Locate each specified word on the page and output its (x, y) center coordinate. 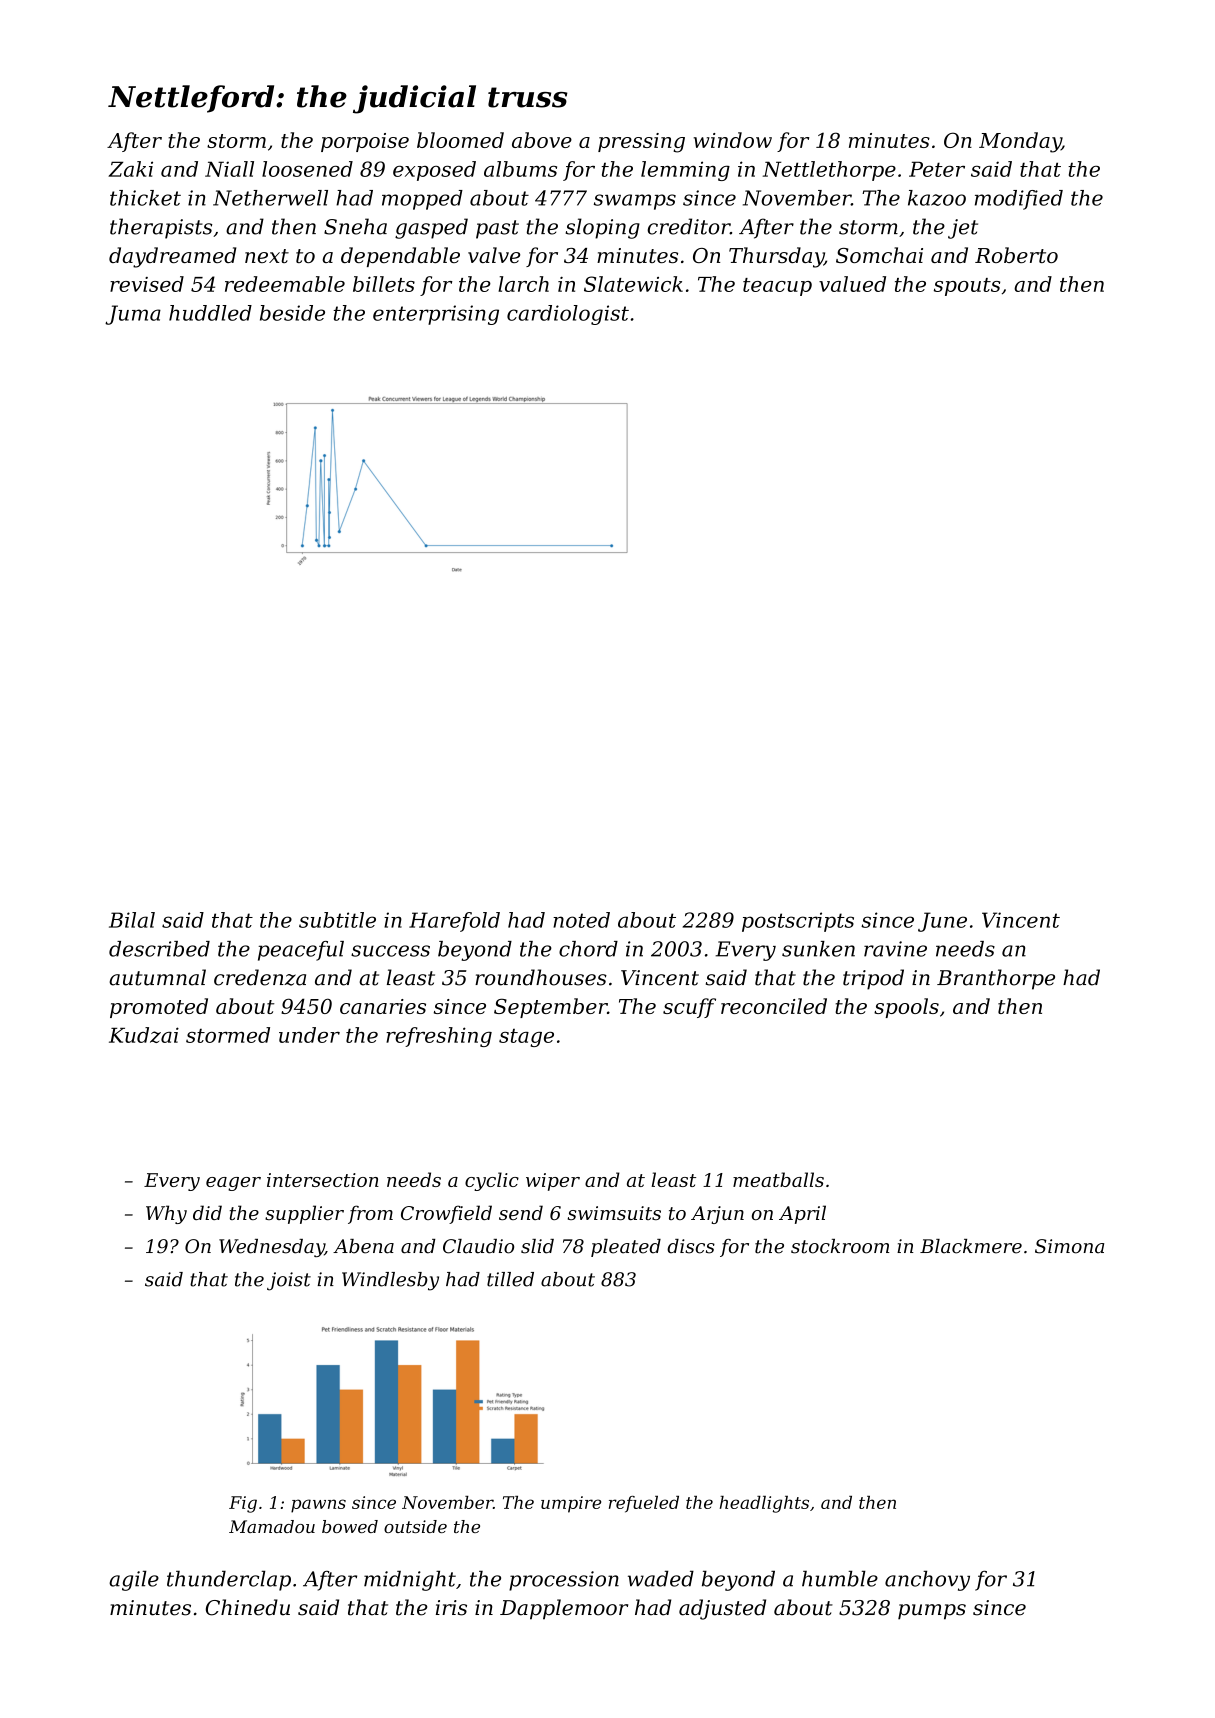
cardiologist (568, 315)
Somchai (879, 255)
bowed (350, 1526)
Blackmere (971, 1246)
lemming (685, 171)
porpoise (365, 142)
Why (166, 1214)
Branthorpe (996, 979)
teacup (777, 287)
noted (581, 920)
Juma (133, 315)
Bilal (132, 920)
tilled (510, 1279)
